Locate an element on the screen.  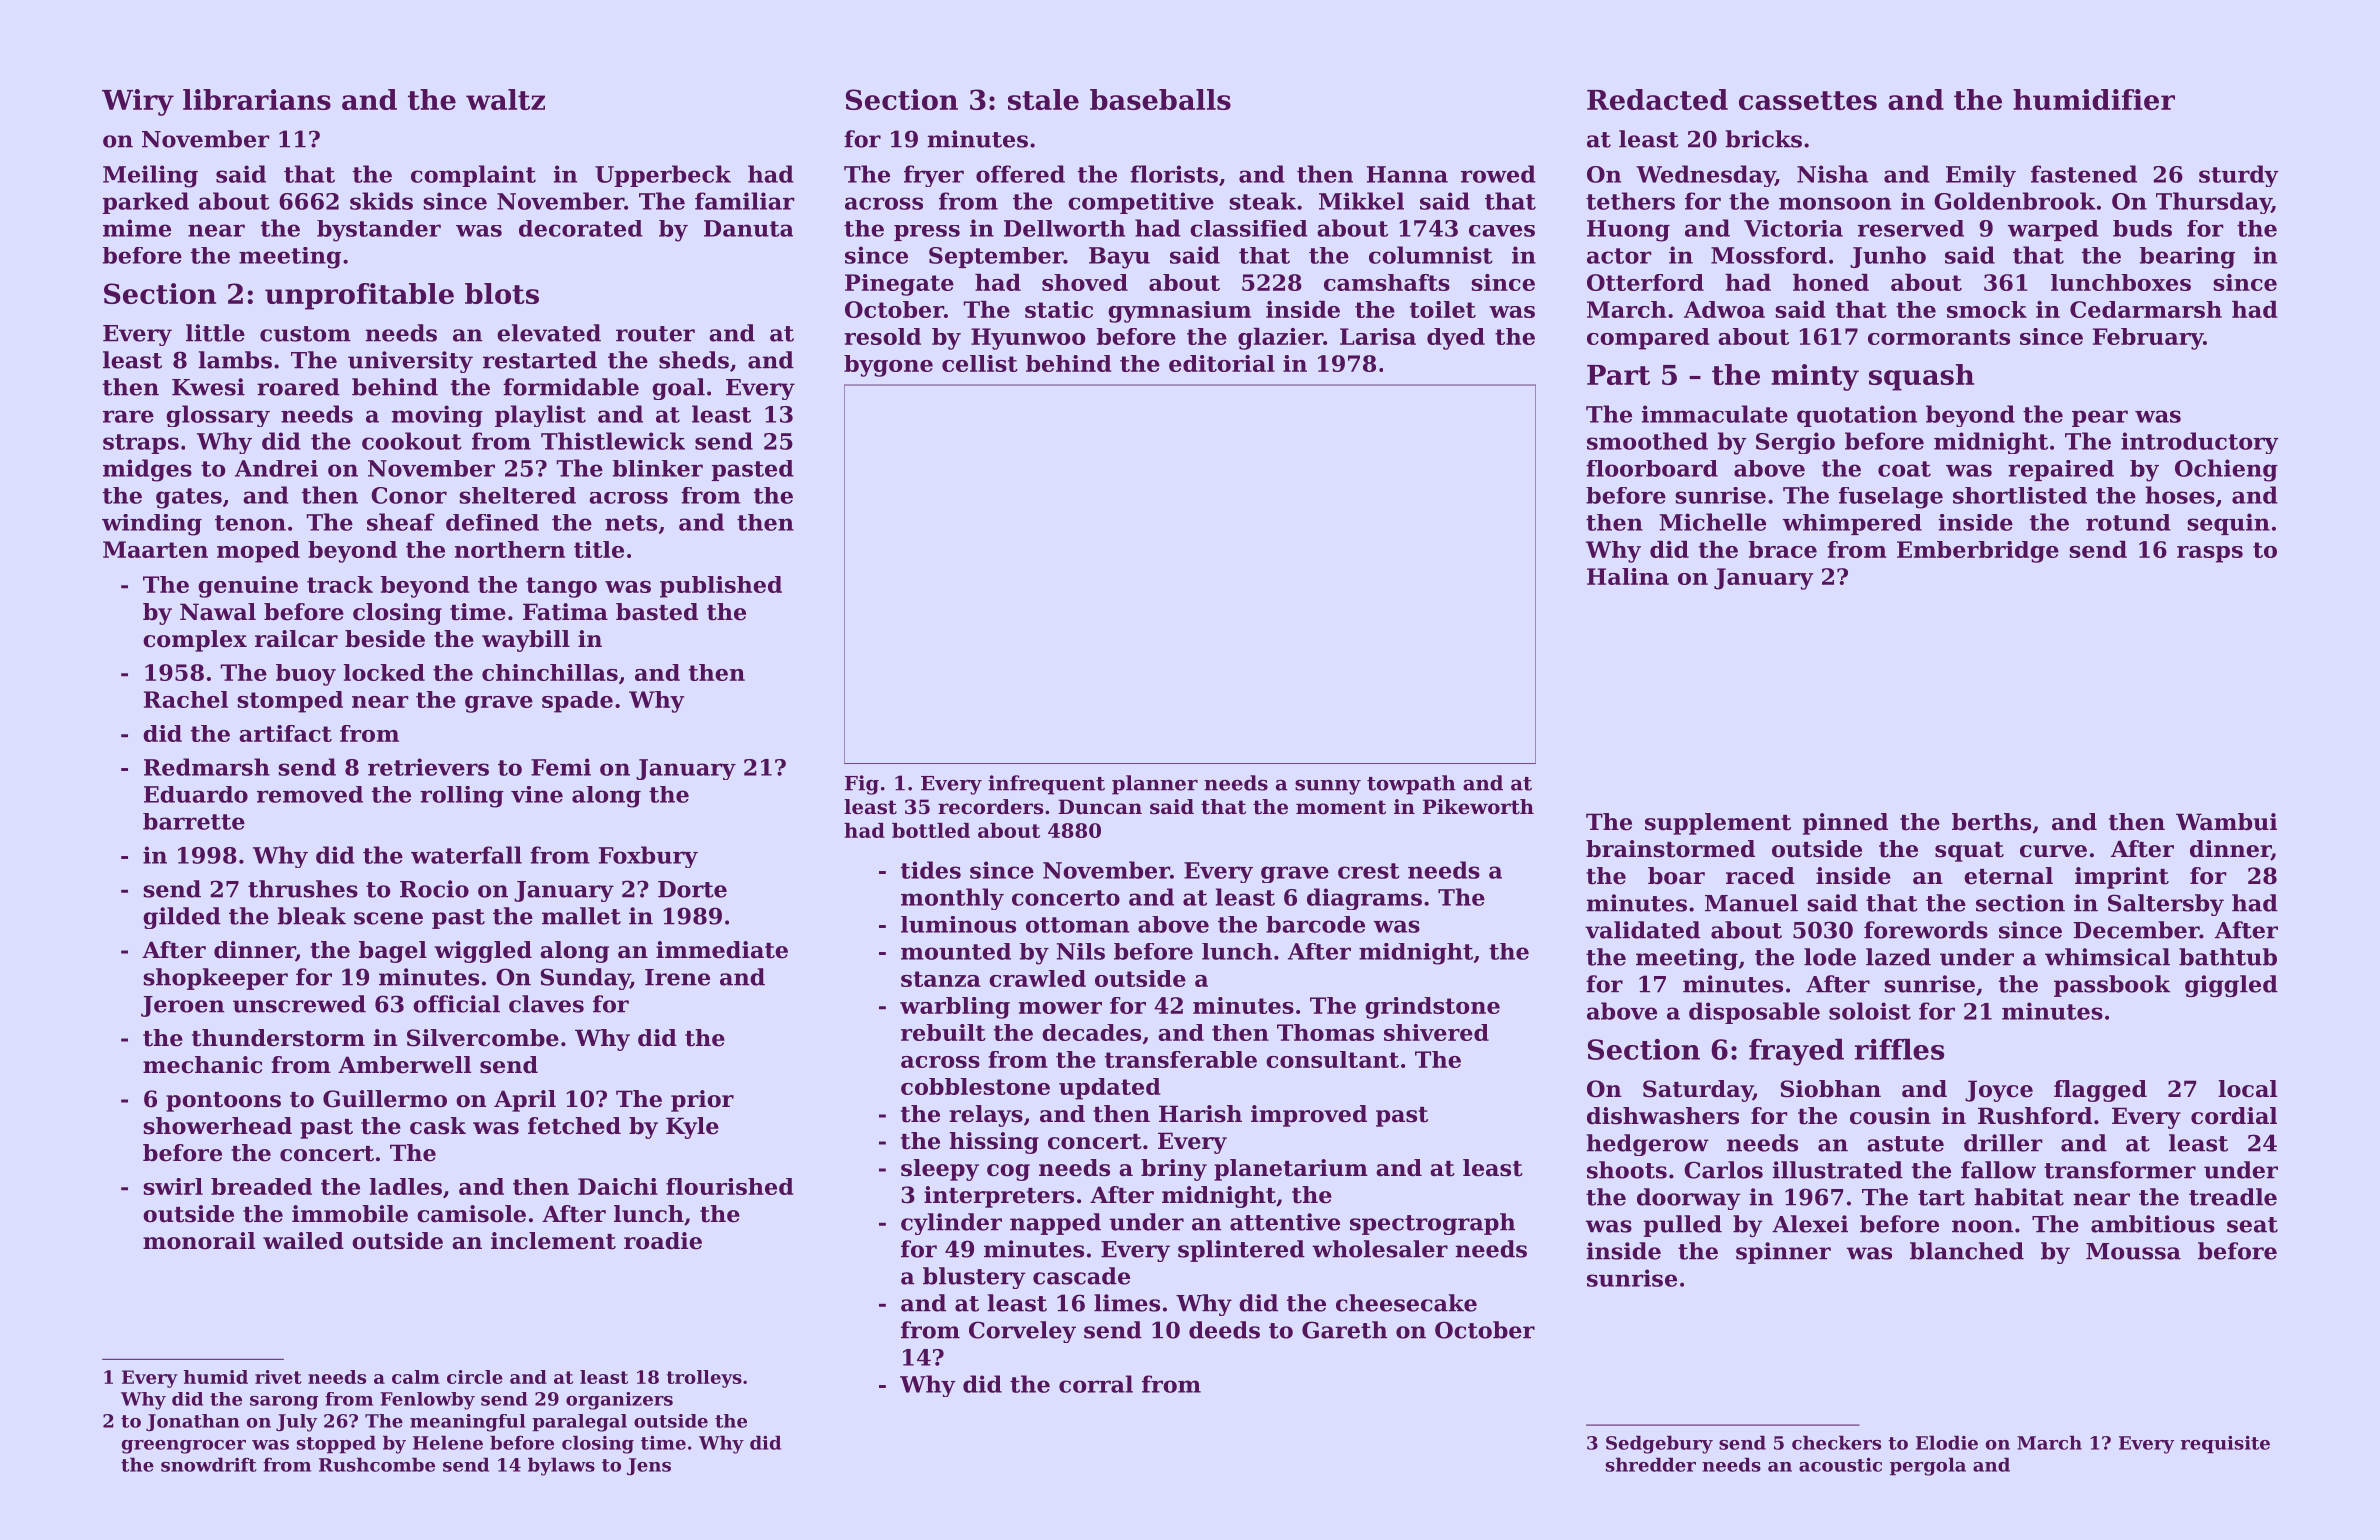
berths is located at coordinates (1991, 822).
